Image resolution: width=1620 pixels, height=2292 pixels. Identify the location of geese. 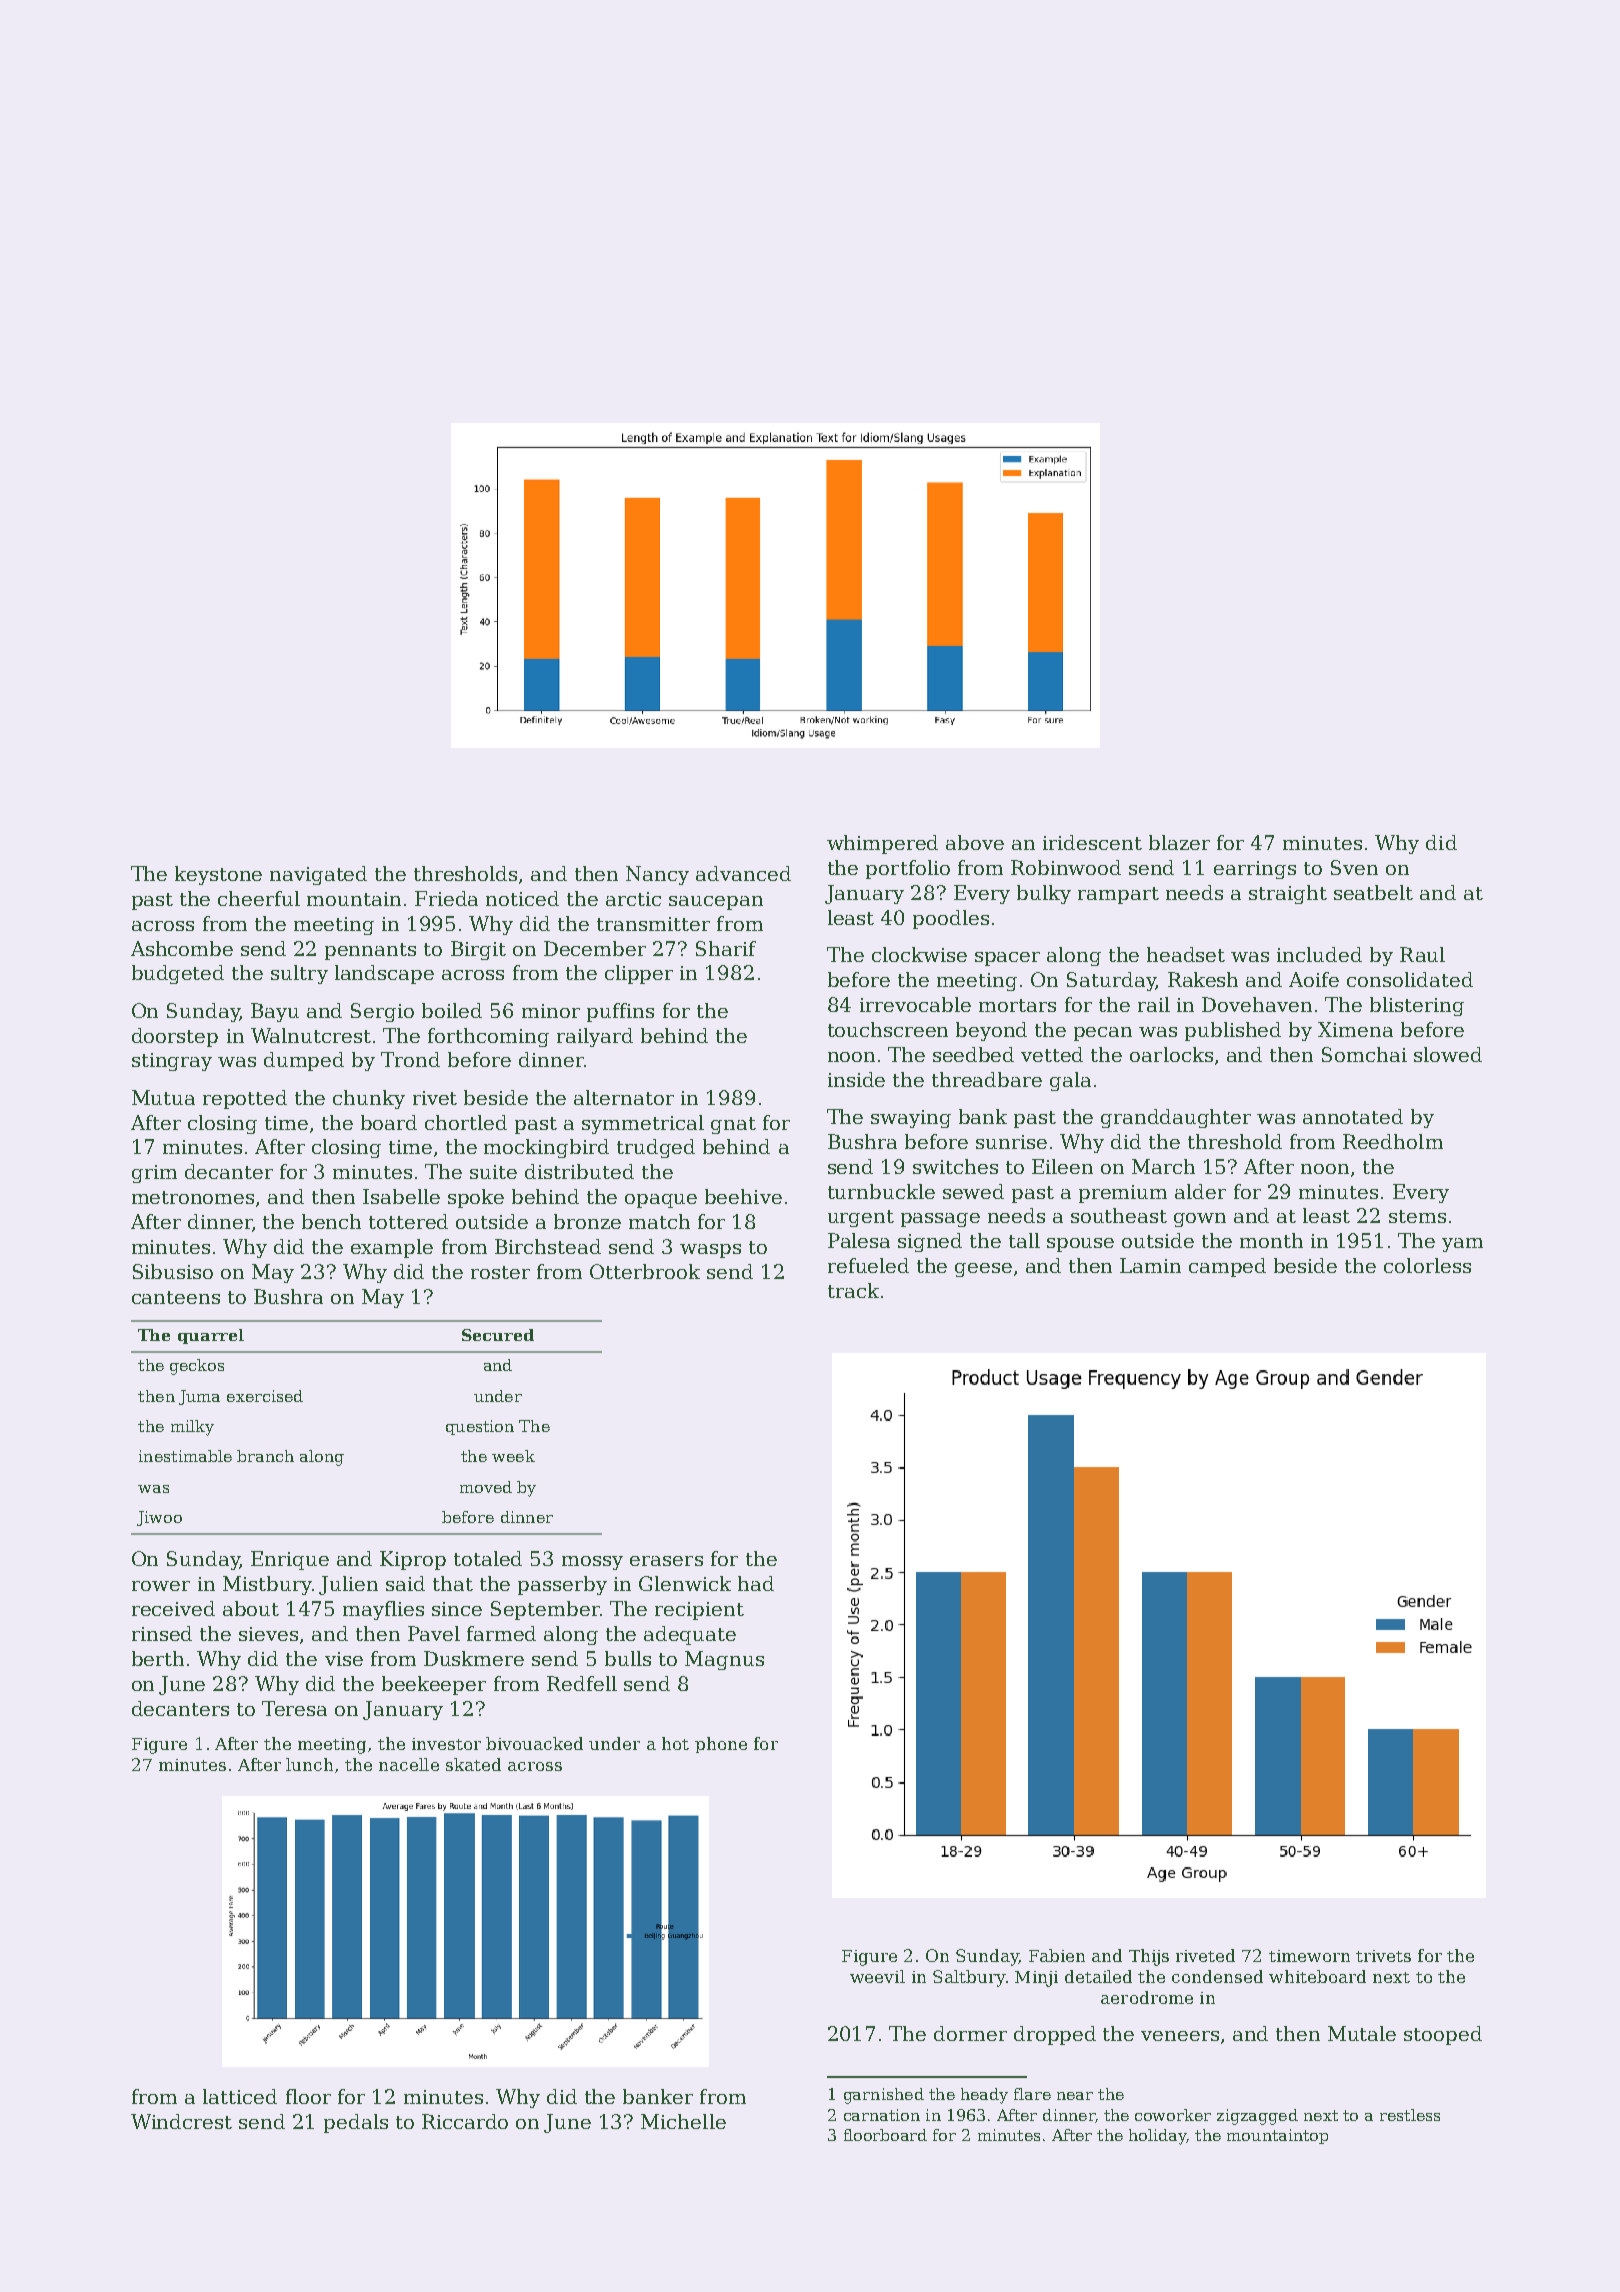
(983, 1270).
